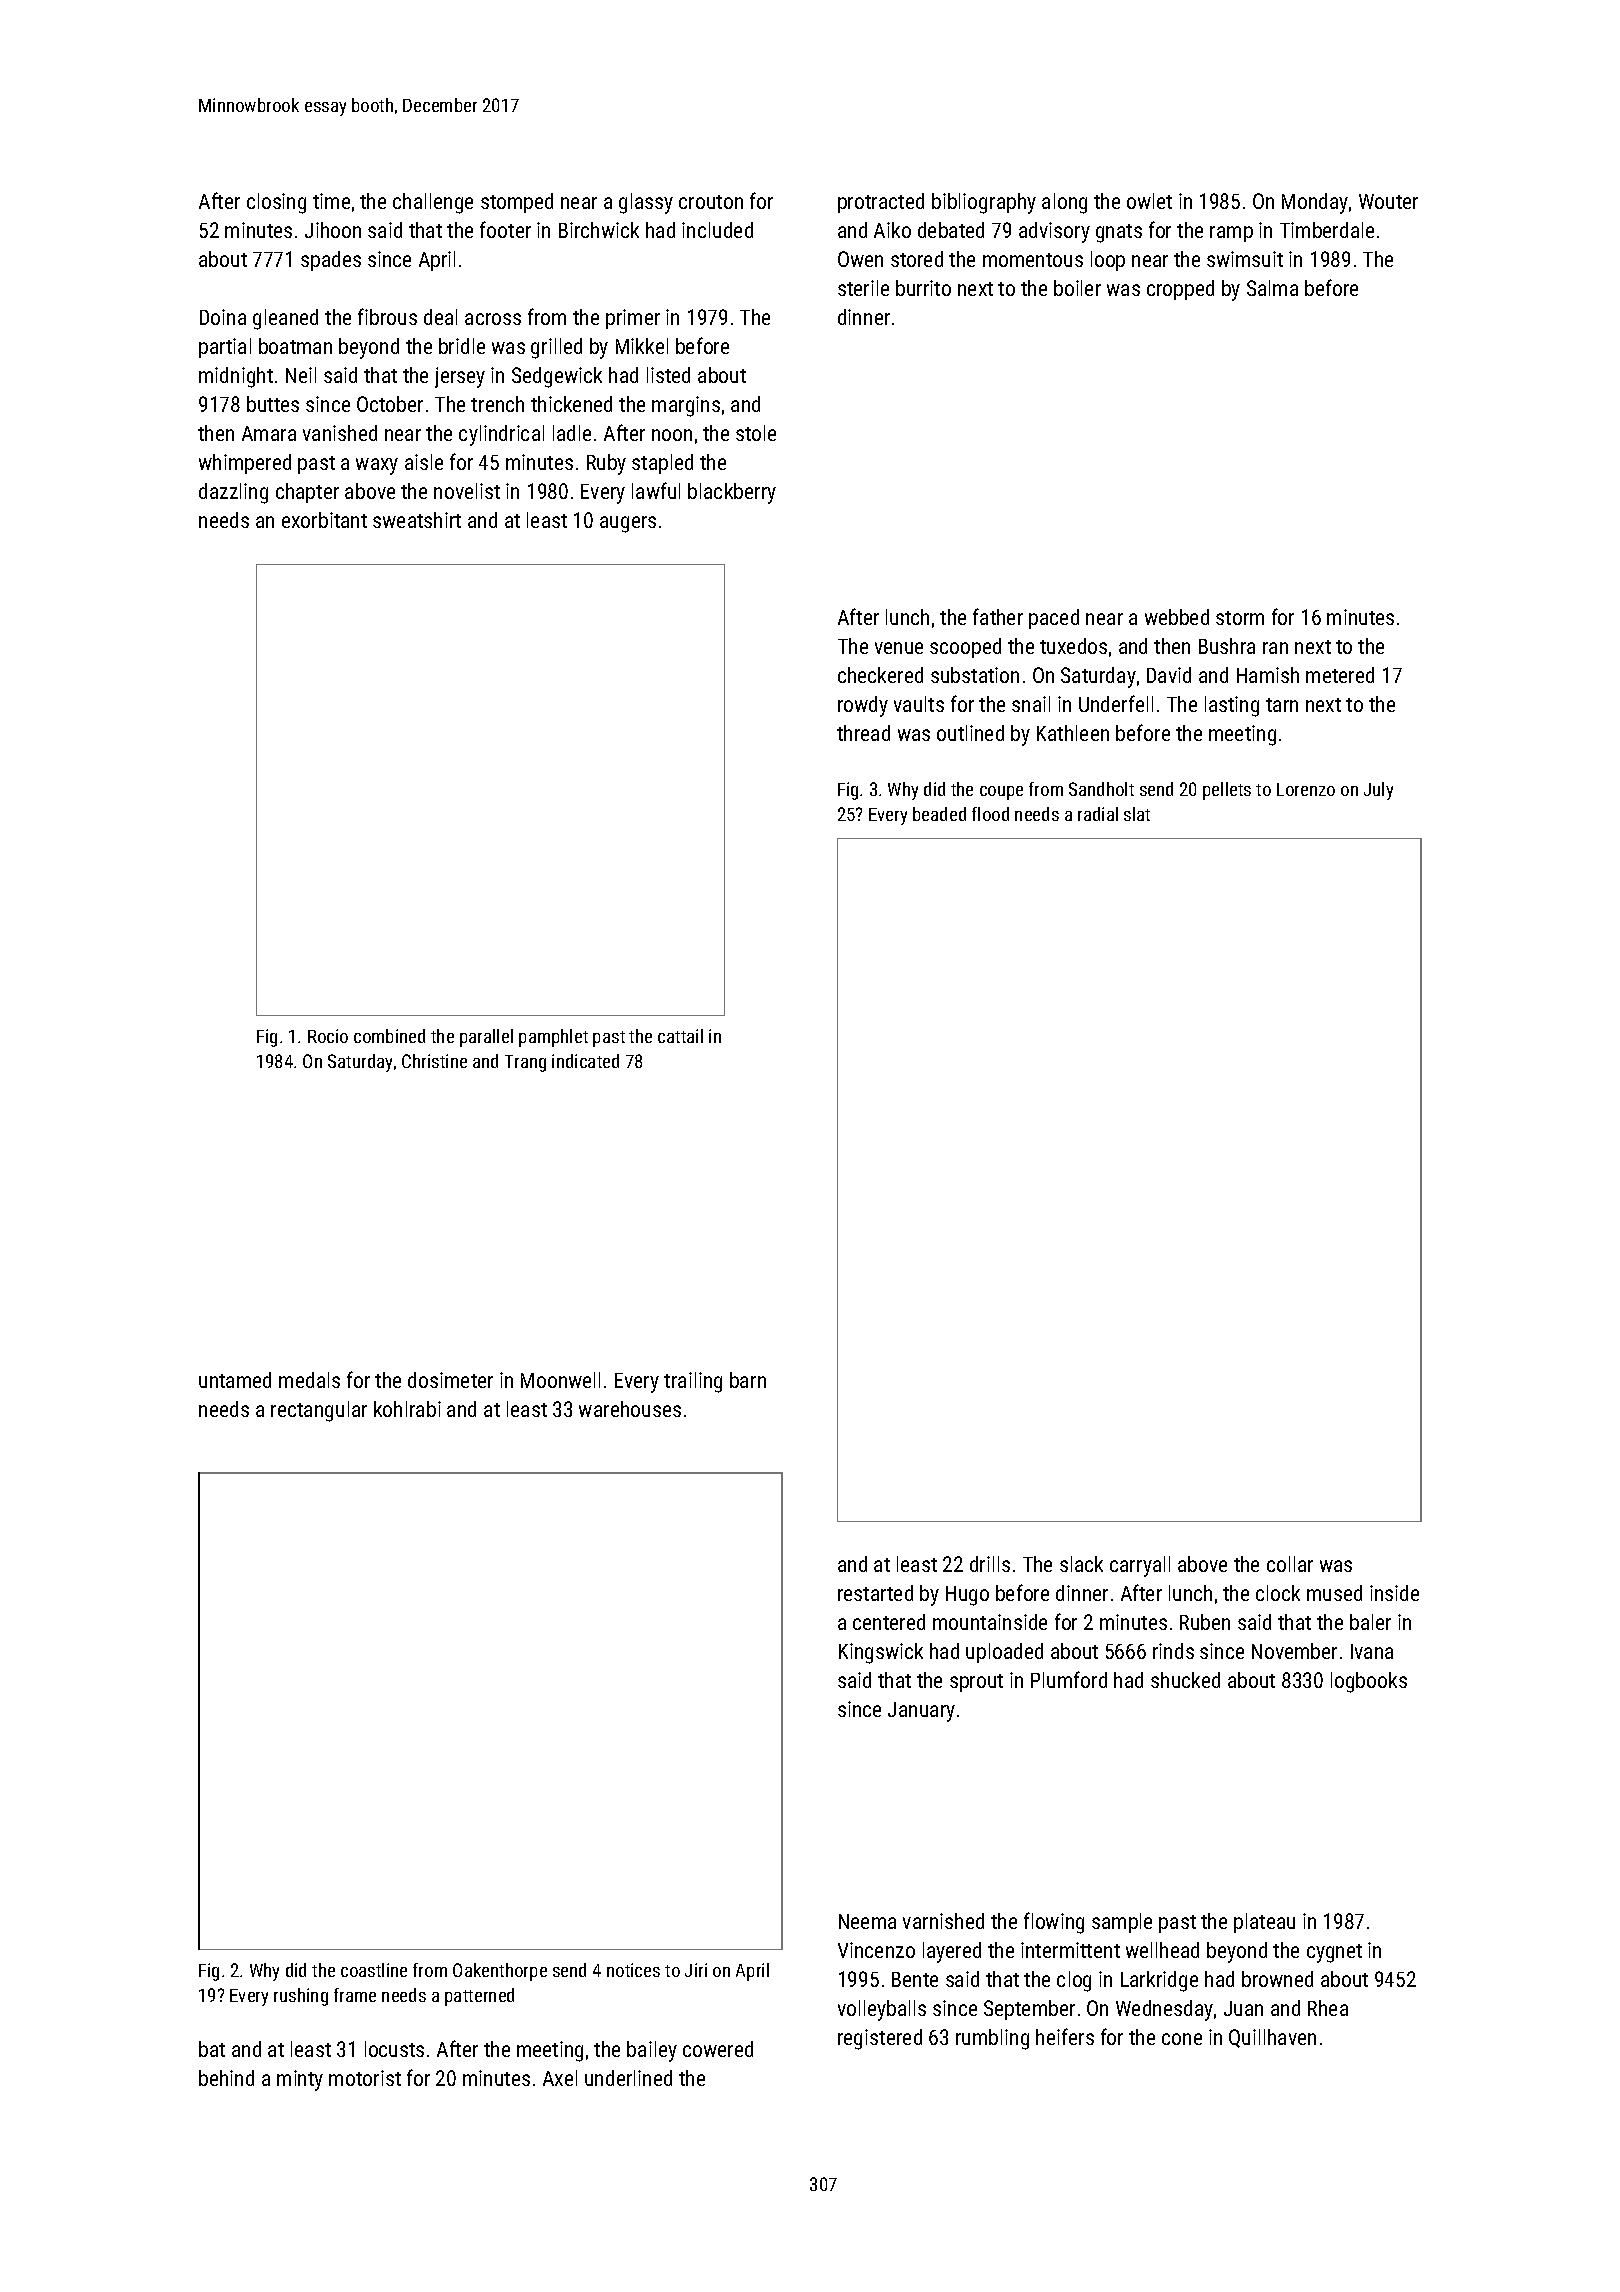 The width and height of the document is (1620, 2292). Describe the element at coordinates (355, 1995) in the document. I see `frame` at that location.
